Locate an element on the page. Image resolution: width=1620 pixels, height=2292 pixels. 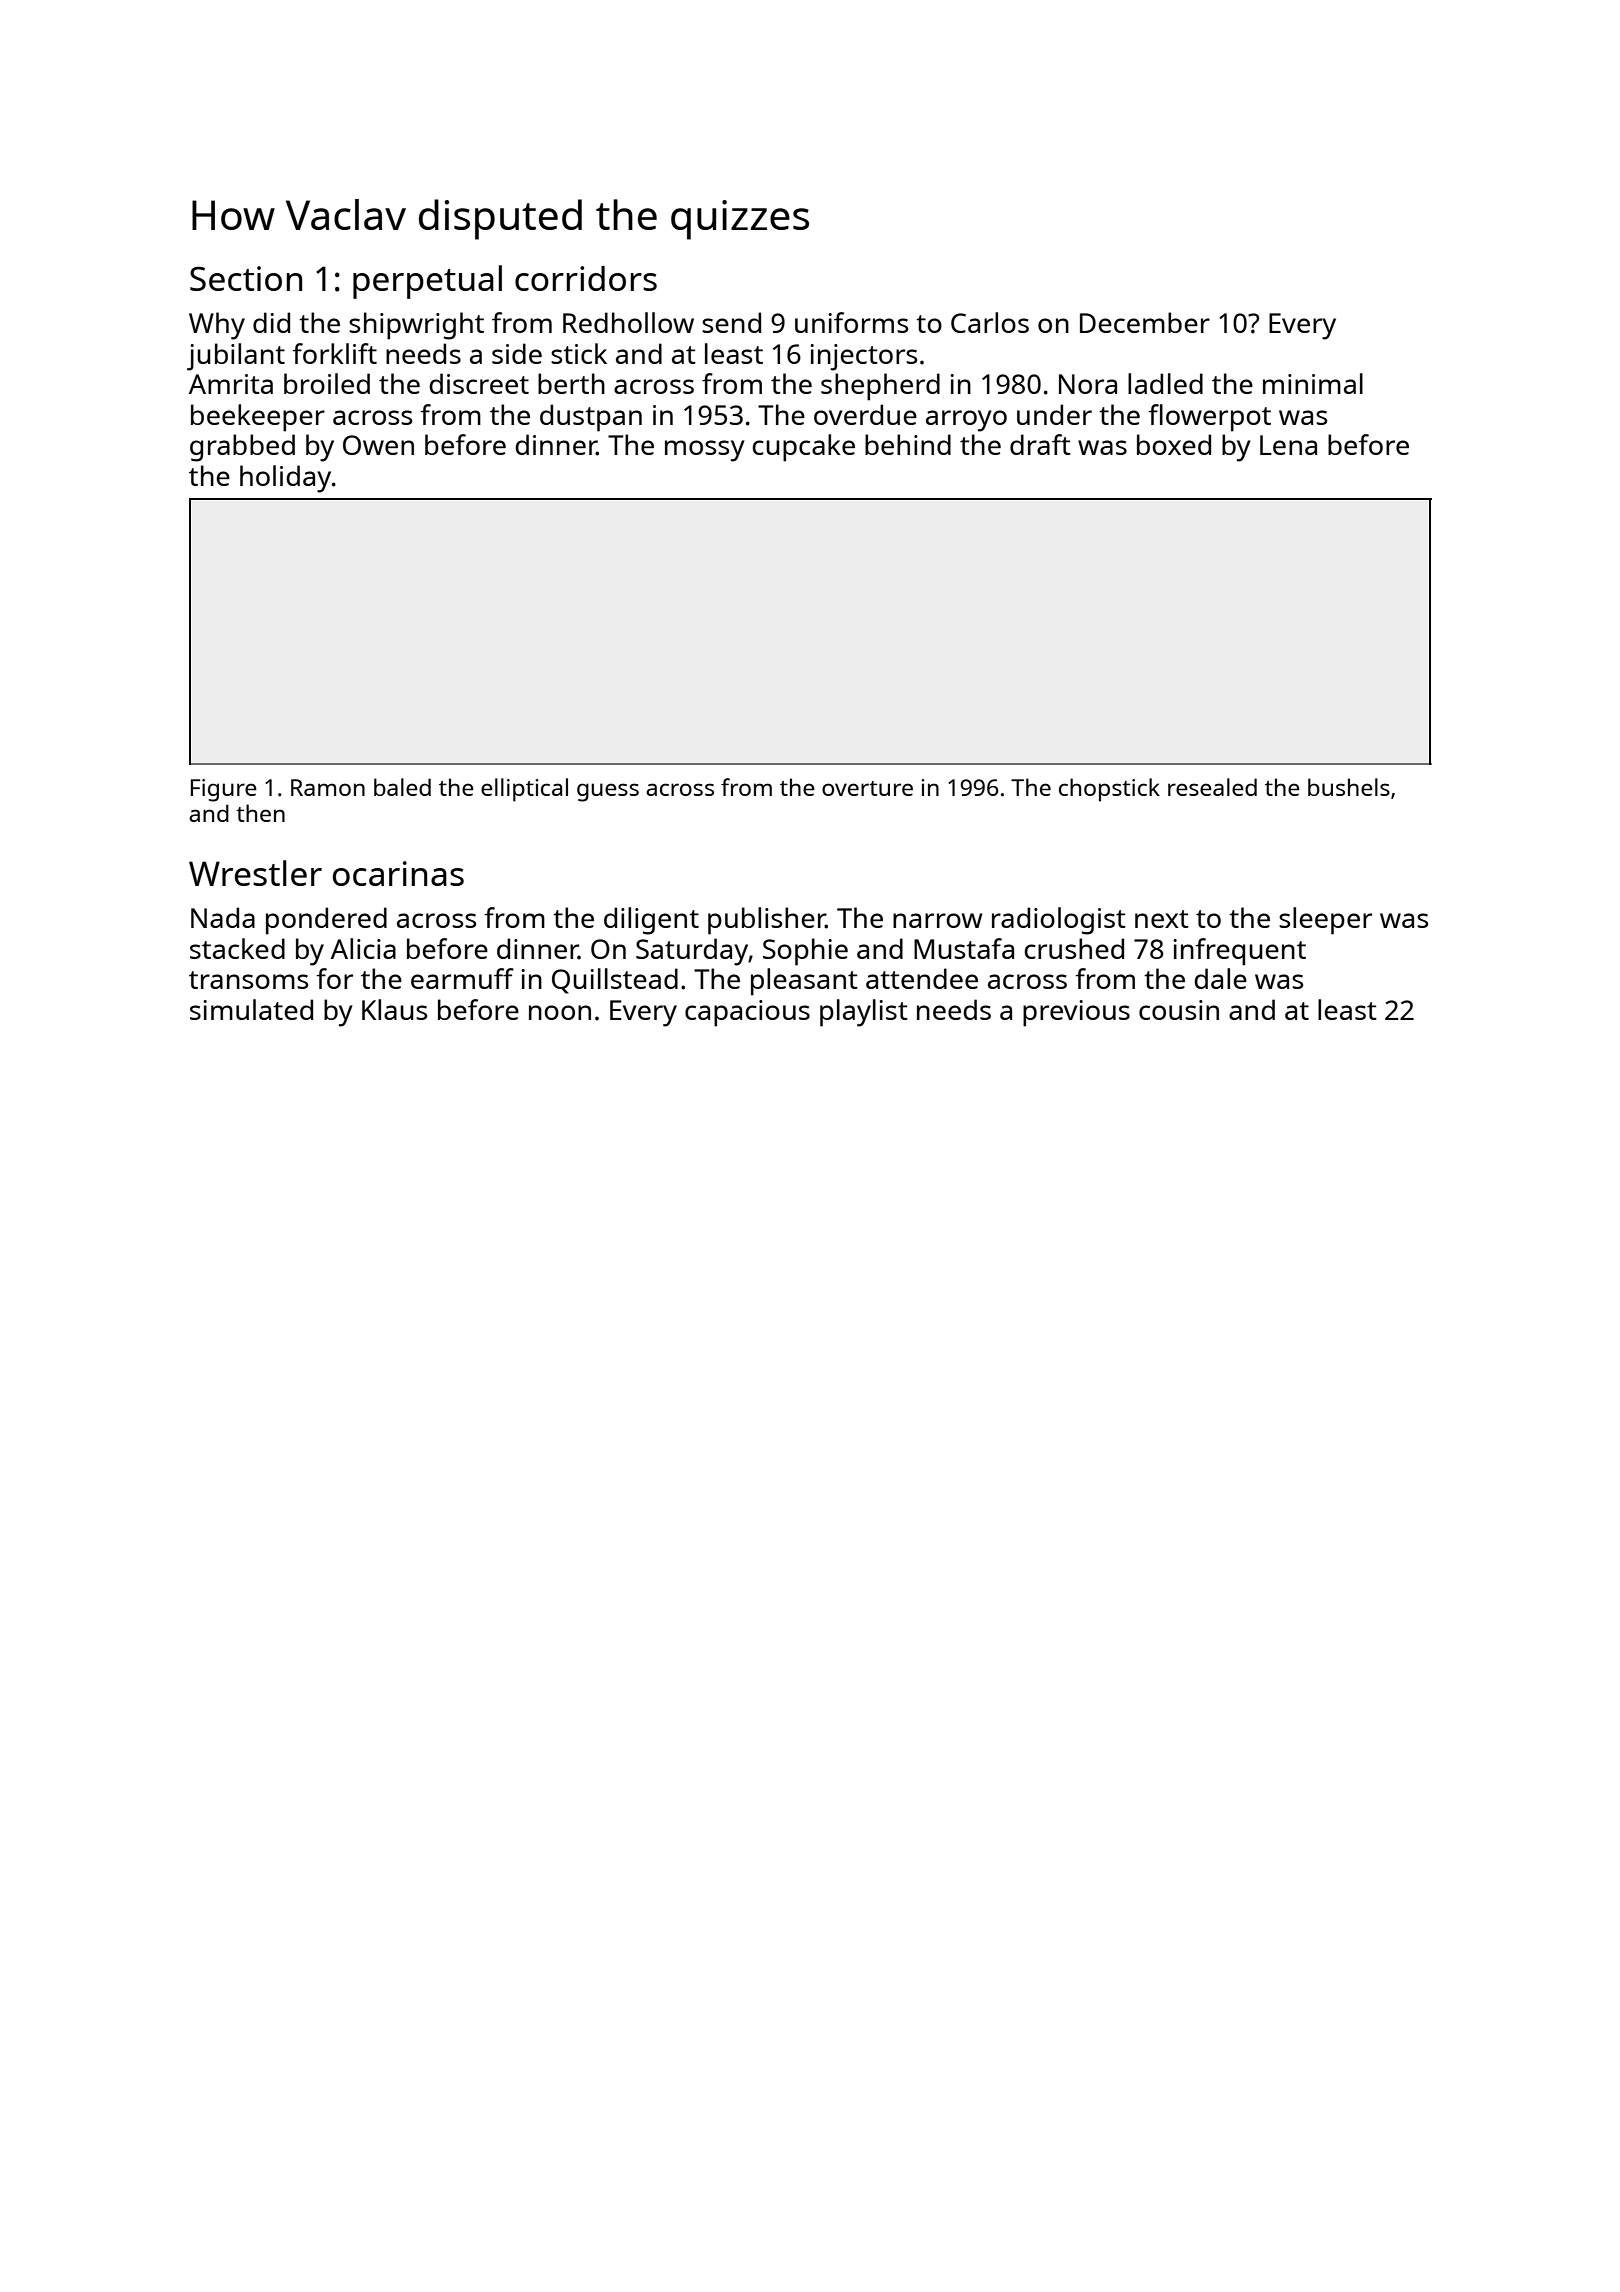
cupcake is located at coordinates (803, 448).
